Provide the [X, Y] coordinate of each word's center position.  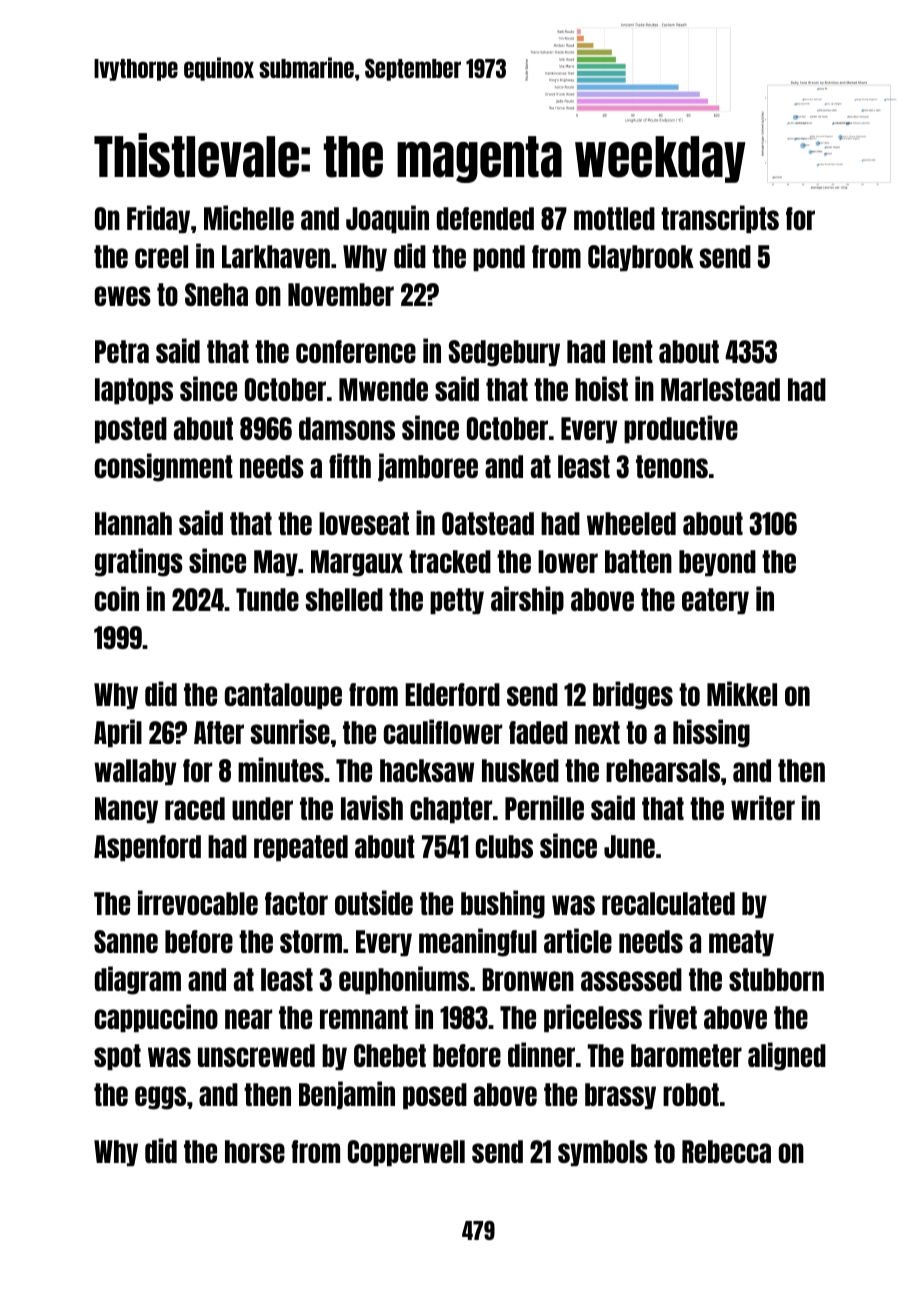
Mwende [383, 389]
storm [311, 941]
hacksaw [427, 770]
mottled [614, 218]
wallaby [135, 772]
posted [131, 430]
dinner [541, 1054]
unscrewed [256, 1055]
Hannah [133, 523]
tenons [672, 466]
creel [161, 256]
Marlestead [720, 389]
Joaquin [387, 219]
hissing [711, 733]
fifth [350, 465]
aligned [787, 1056]
